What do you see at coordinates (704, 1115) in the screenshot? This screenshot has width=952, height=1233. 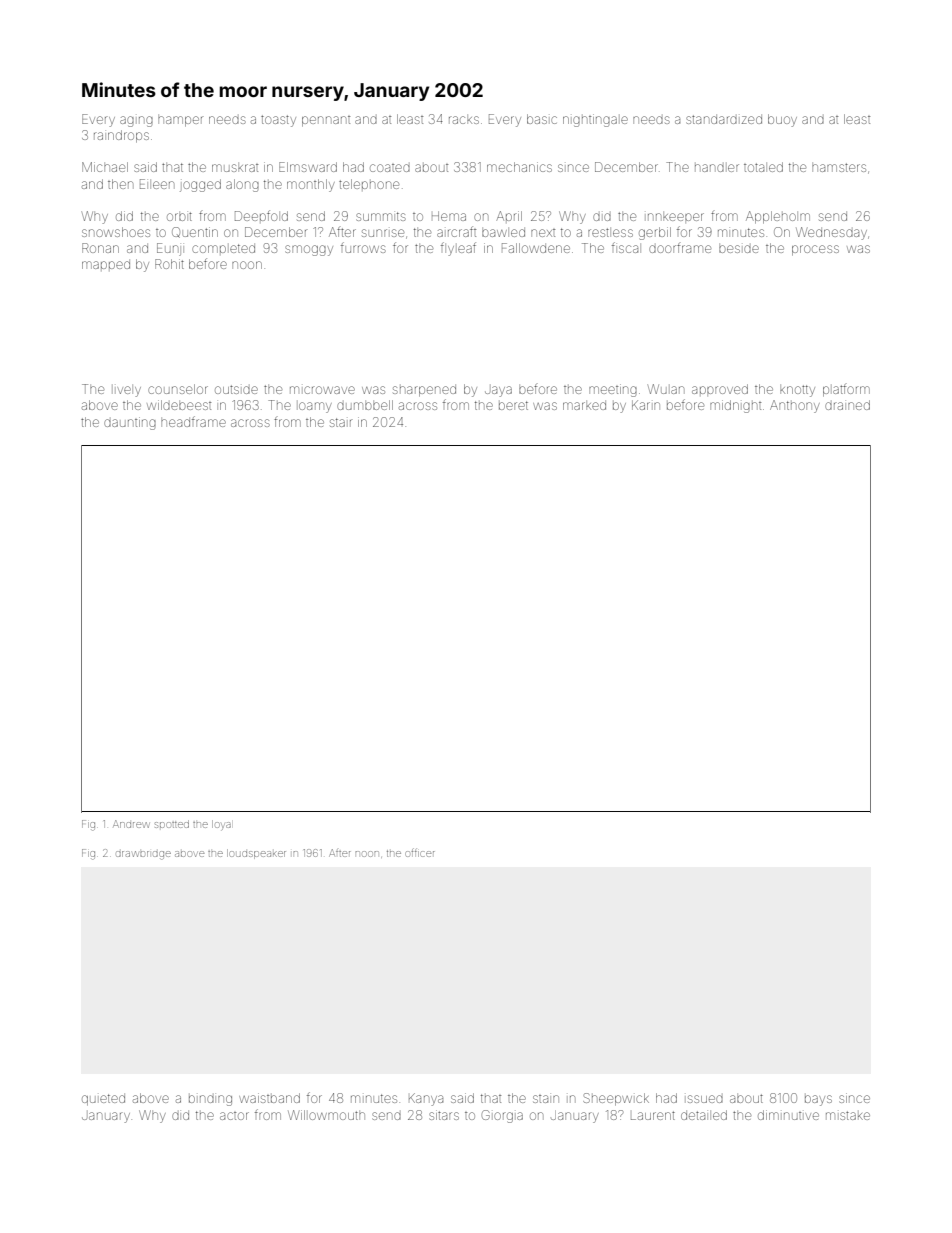 I see `detailed` at bounding box center [704, 1115].
